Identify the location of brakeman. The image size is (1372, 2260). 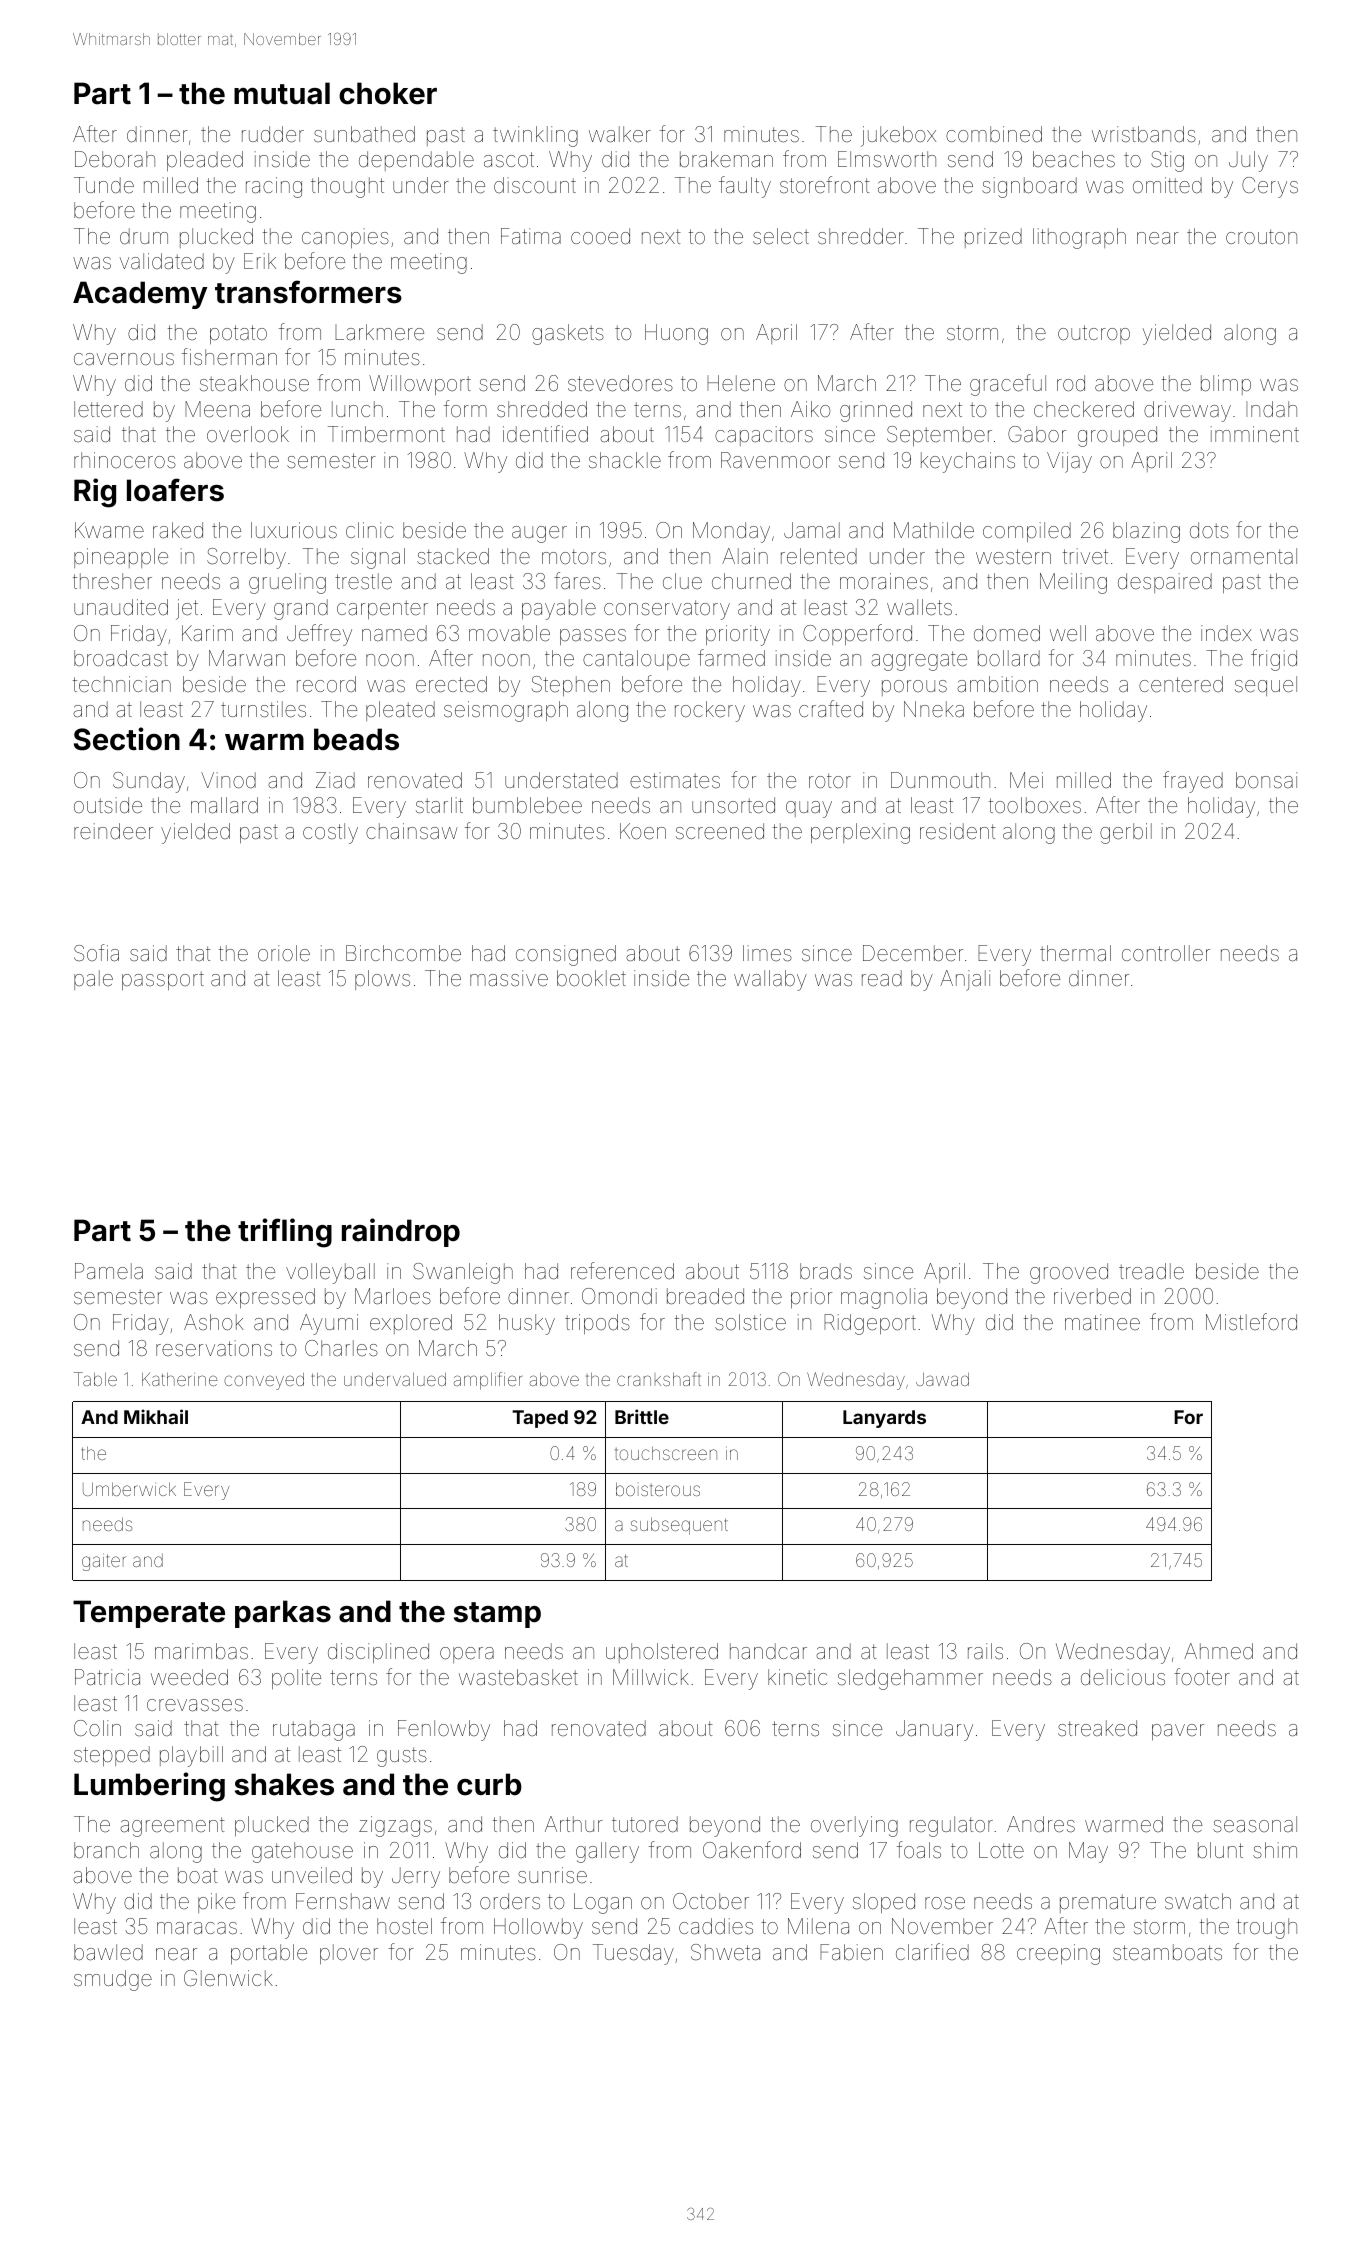
(726, 159).
